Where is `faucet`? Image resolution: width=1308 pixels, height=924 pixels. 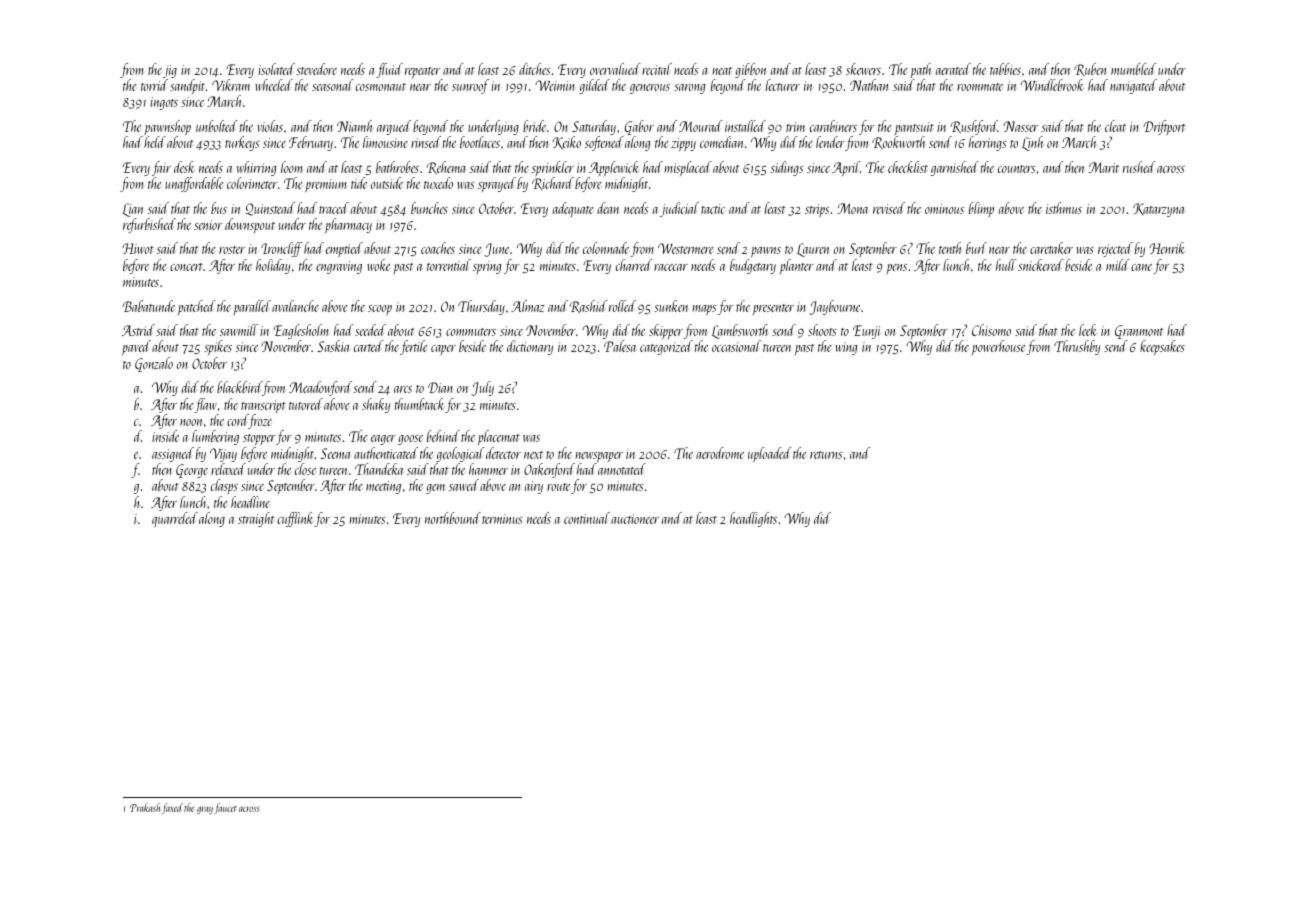 faucet is located at coordinates (225, 808).
